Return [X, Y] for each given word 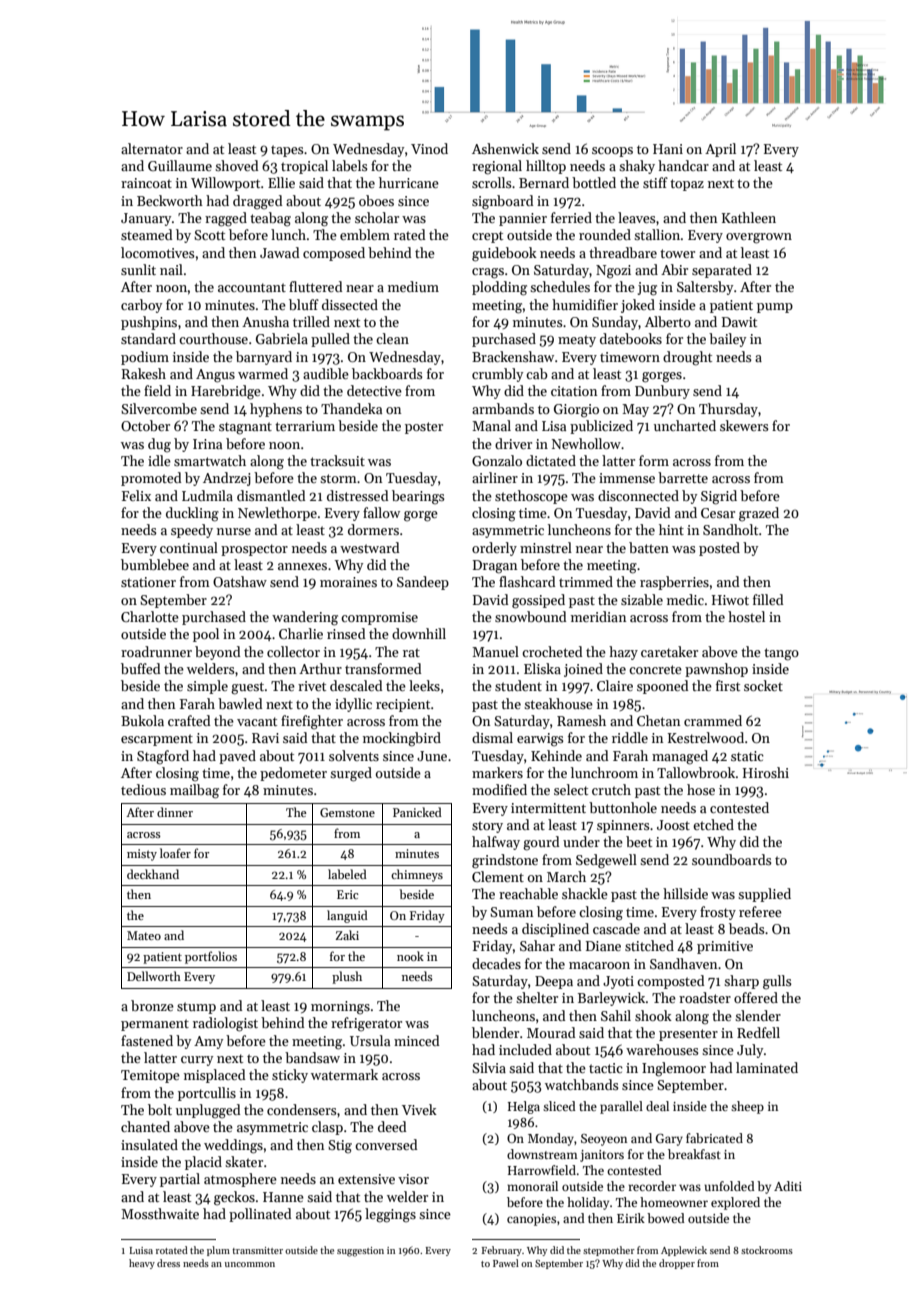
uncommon [250, 1264]
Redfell [758, 1032]
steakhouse [558, 703]
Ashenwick [505, 148]
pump [775, 308]
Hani [668, 149]
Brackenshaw [513, 356]
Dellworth [154, 976]
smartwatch [210, 460]
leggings [390, 1215]
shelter [537, 997]
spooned [663, 687]
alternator [152, 148]
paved [237, 757]
